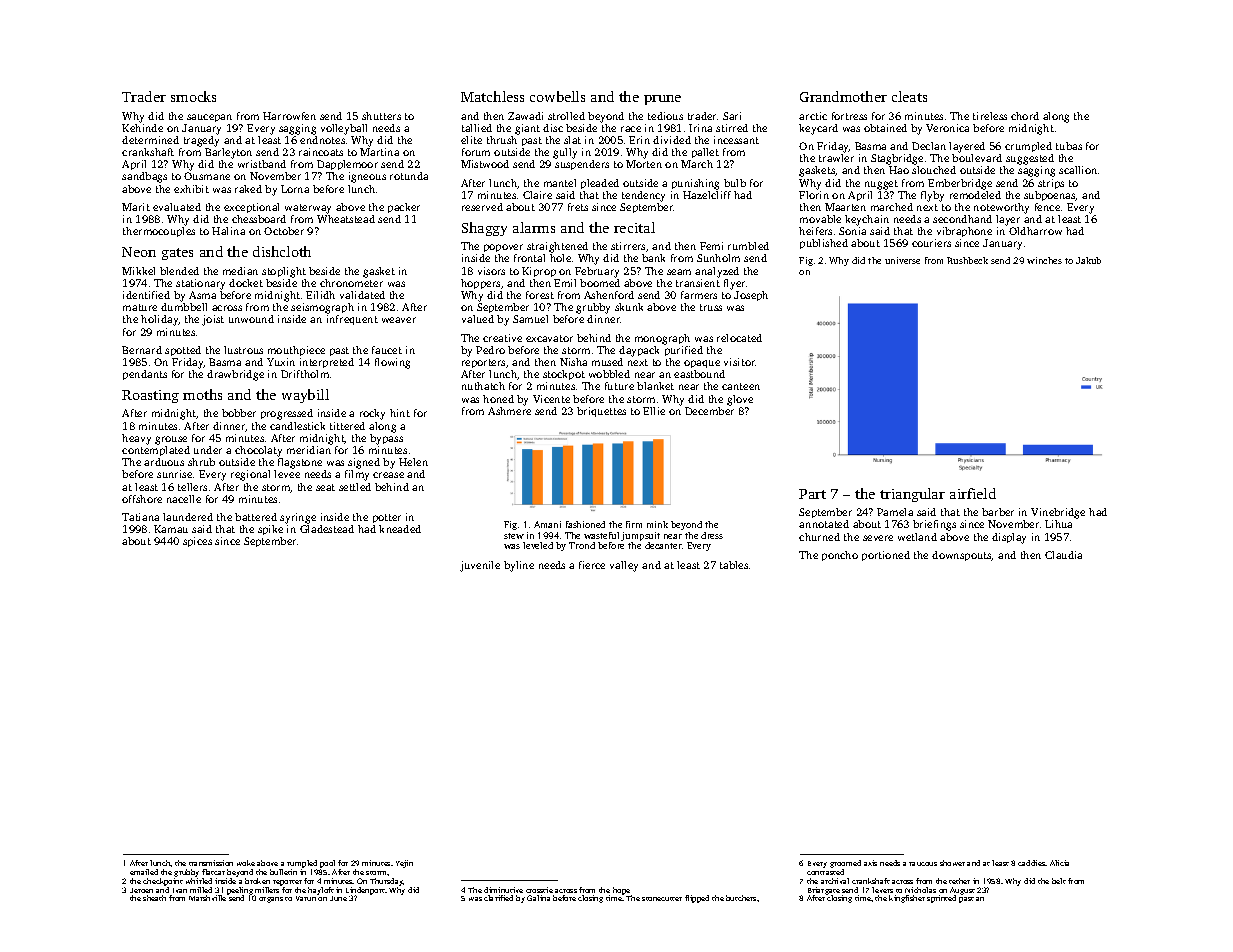 This screenshot has width=1233, height=952. Describe the element at coordinates (909, 96) in the screenshot. I see `cleats` at that location.
